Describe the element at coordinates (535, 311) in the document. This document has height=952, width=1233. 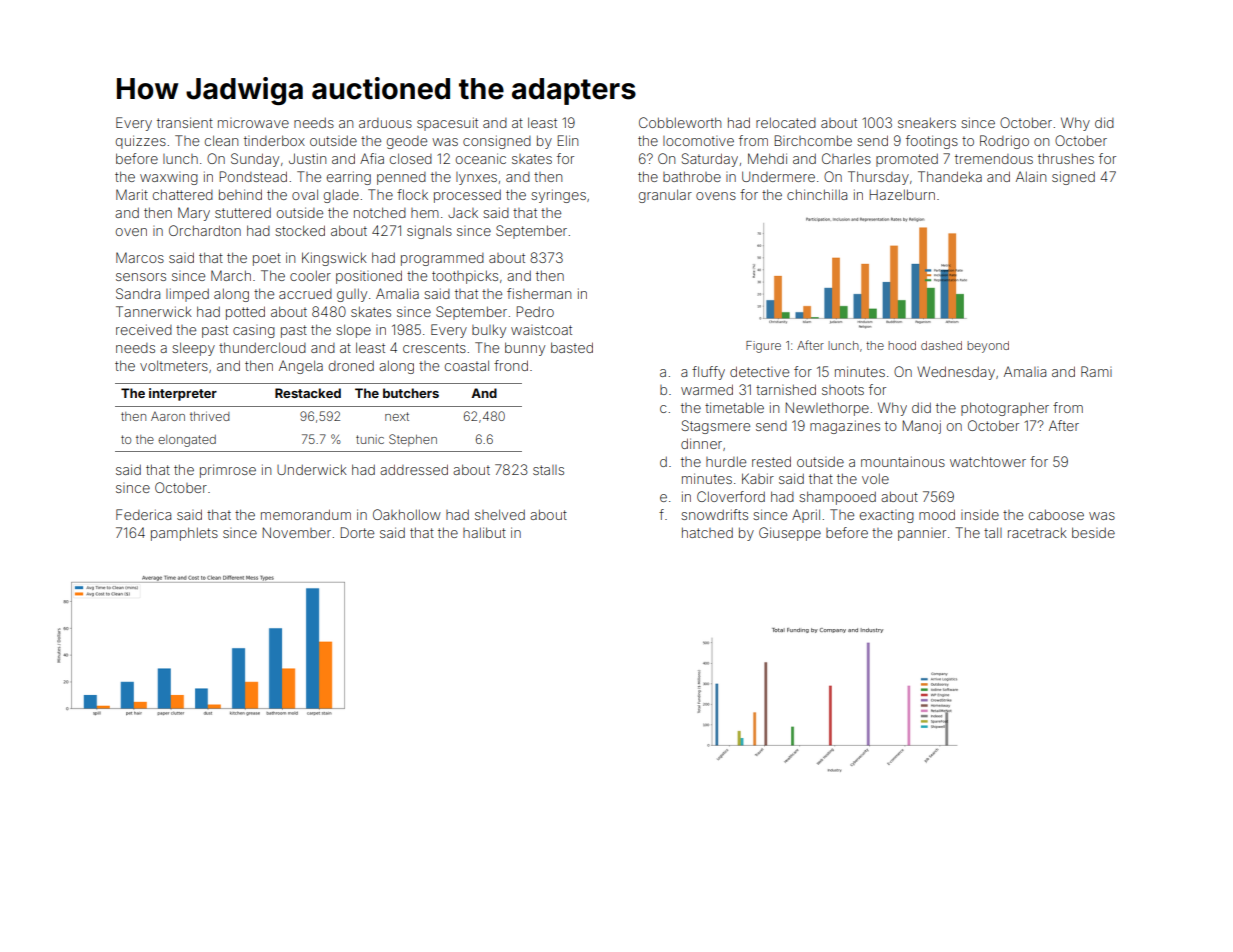
I see `Pedro` at that location.
